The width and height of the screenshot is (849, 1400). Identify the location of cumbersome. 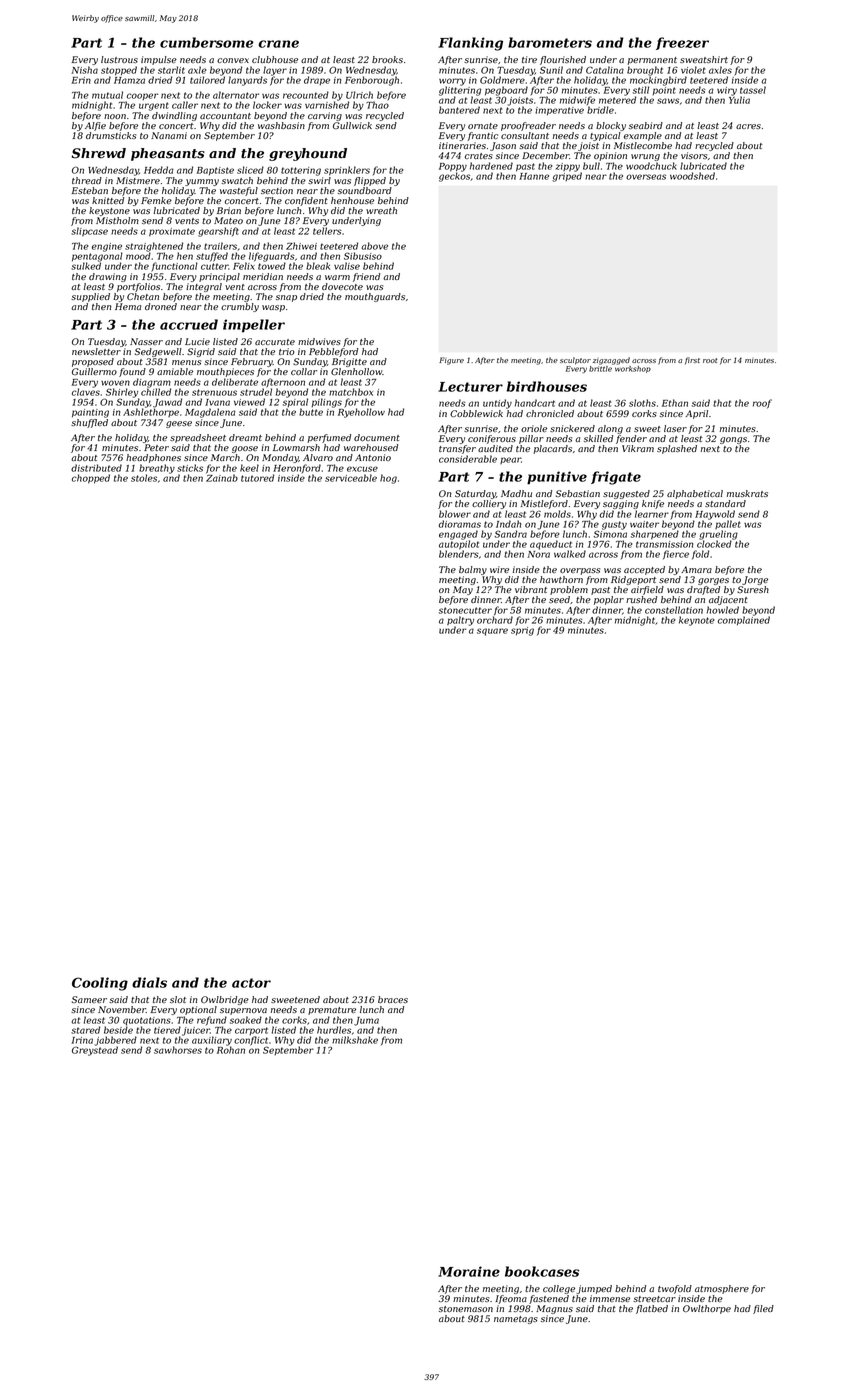
(207, 42).
